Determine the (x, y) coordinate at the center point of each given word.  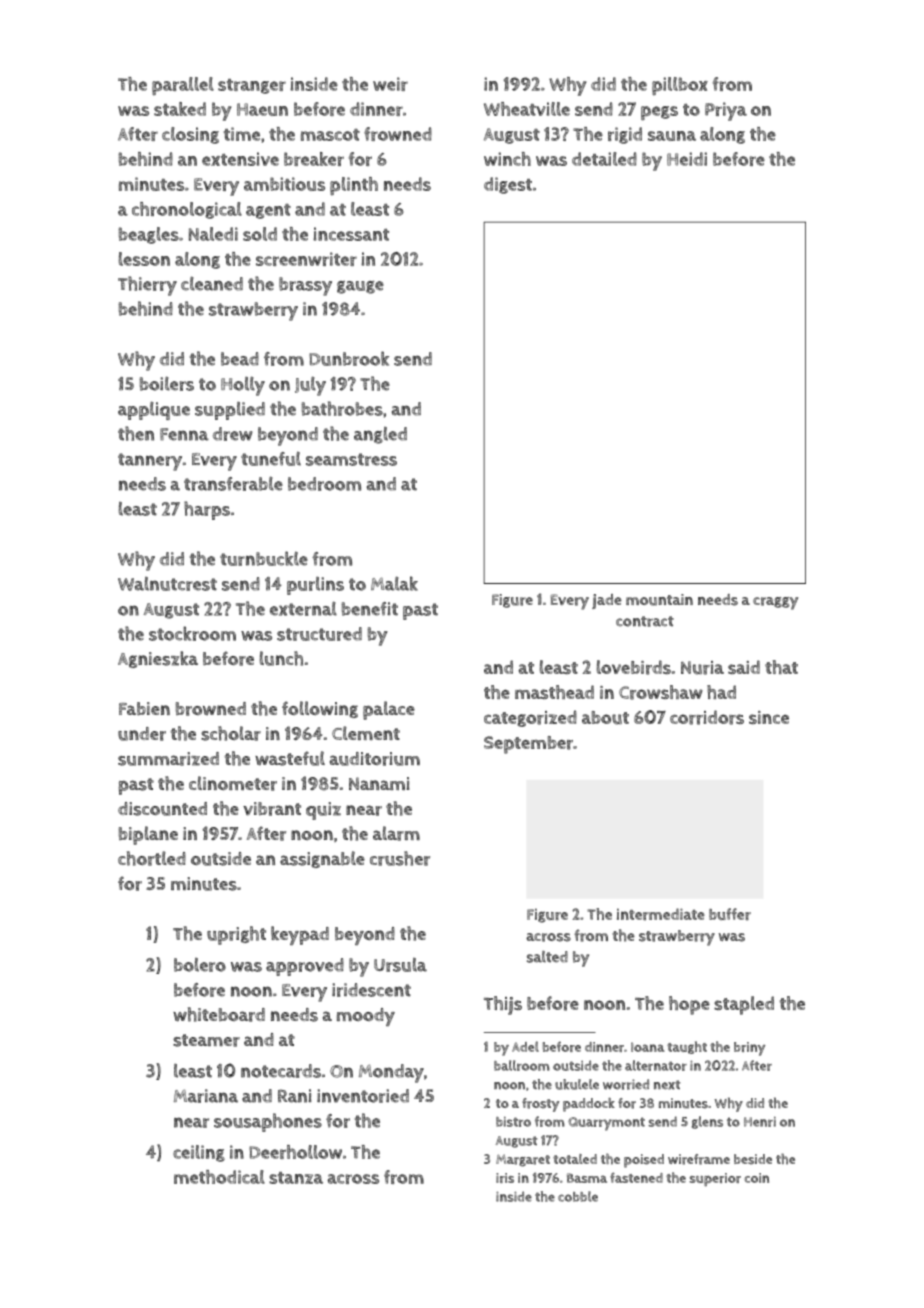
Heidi (687, 159)
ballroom (522, 1065)
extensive (240, 159)
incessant (351, 234)
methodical (219, 1177)
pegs (659, 113)
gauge (360, 287)
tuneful (271, 458)
